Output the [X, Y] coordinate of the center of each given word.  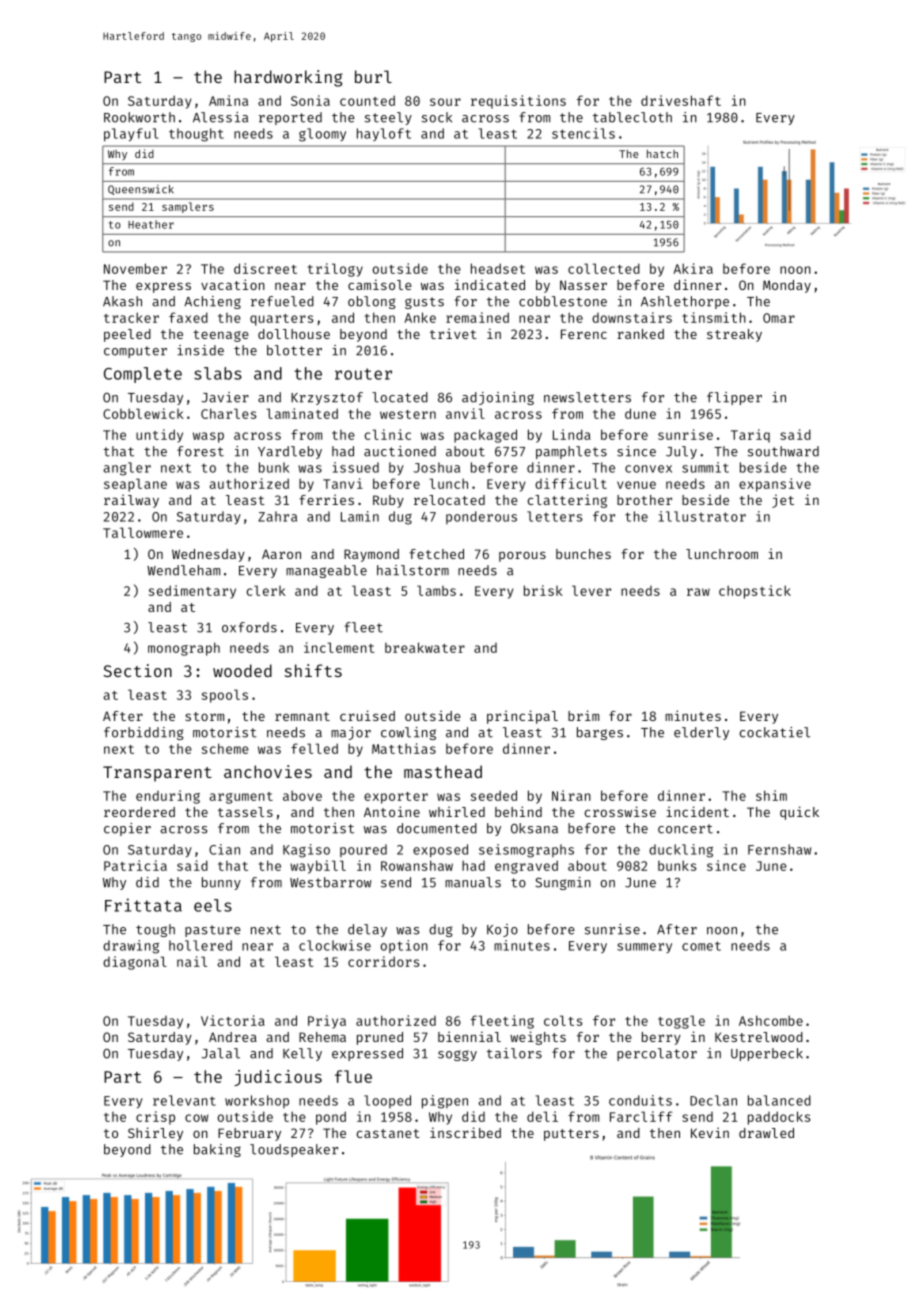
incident [697, 811]
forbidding [143, 733]
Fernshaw [779, 849]
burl [373, 76]
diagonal [135, 963]
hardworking [288, 78]
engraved [526, 867]
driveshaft [681, 100]
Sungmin [563, 883]
